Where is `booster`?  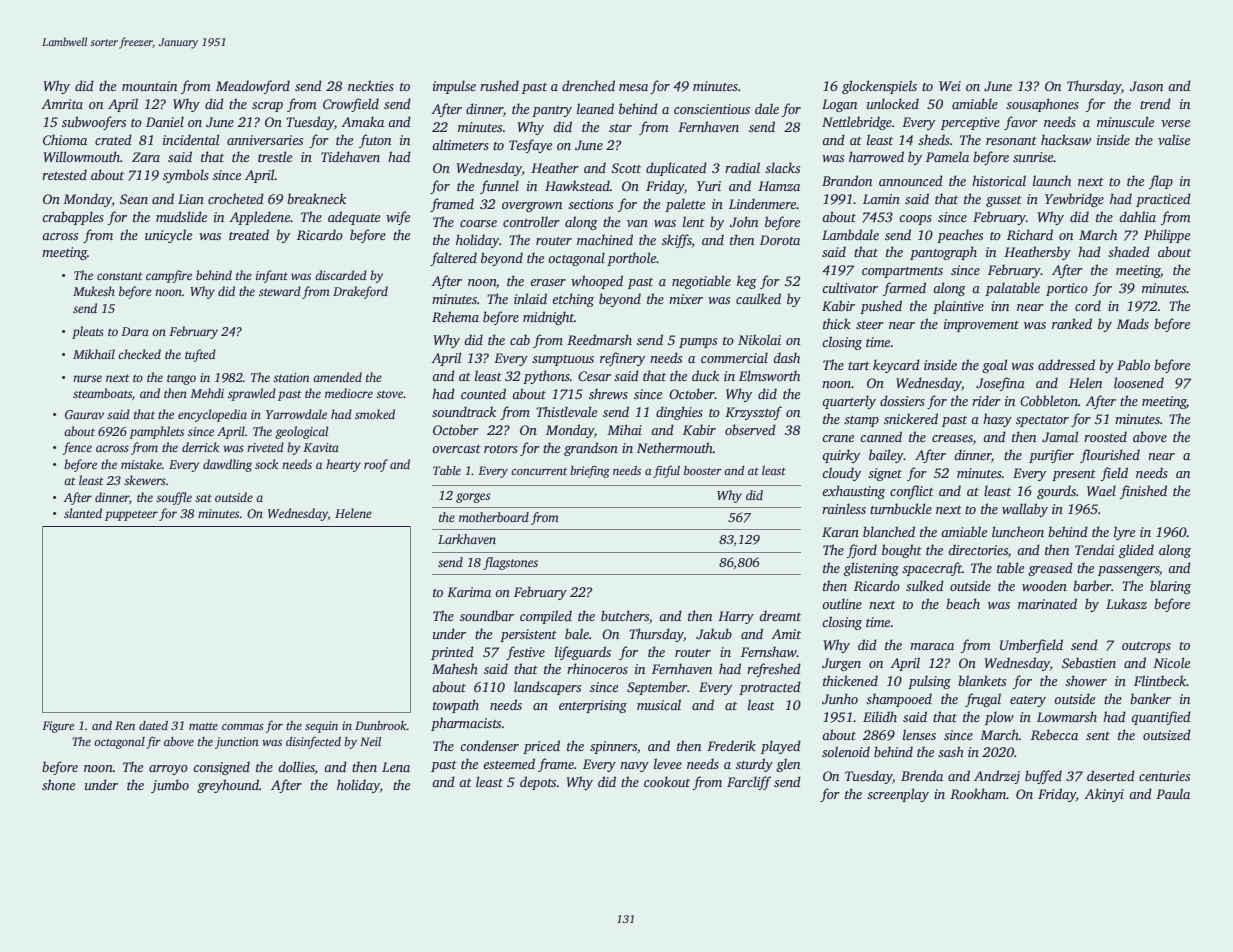
booster is located at coordinates (703, 470).
